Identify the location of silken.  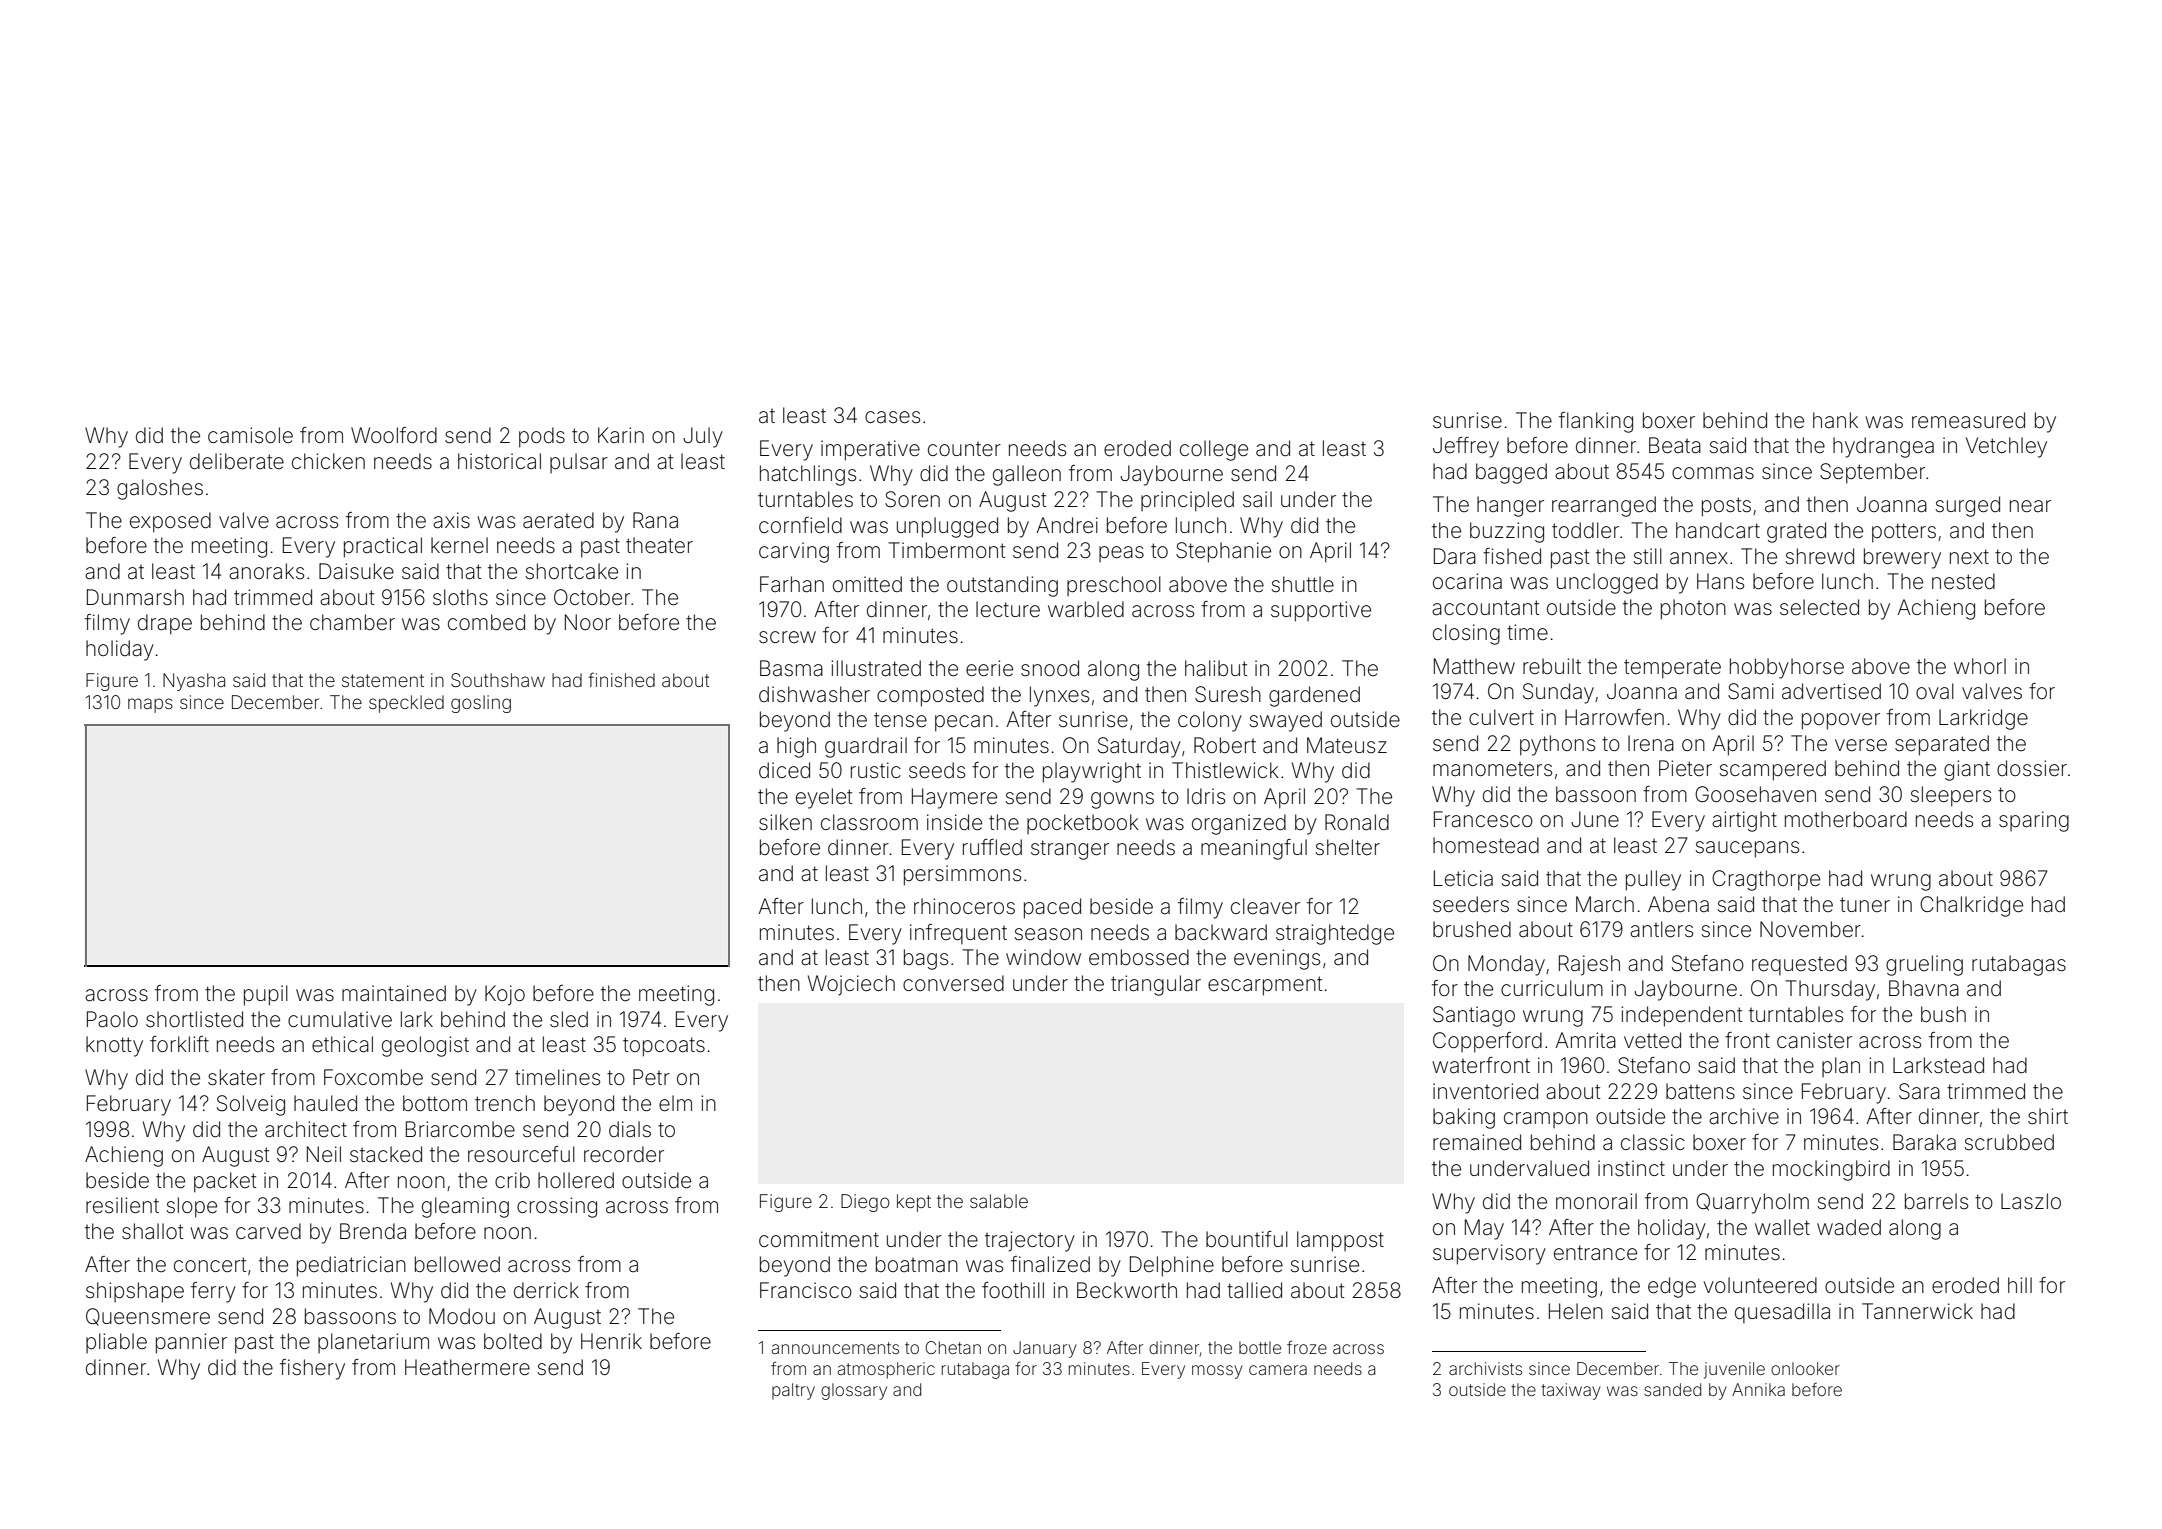
(785, 822).
